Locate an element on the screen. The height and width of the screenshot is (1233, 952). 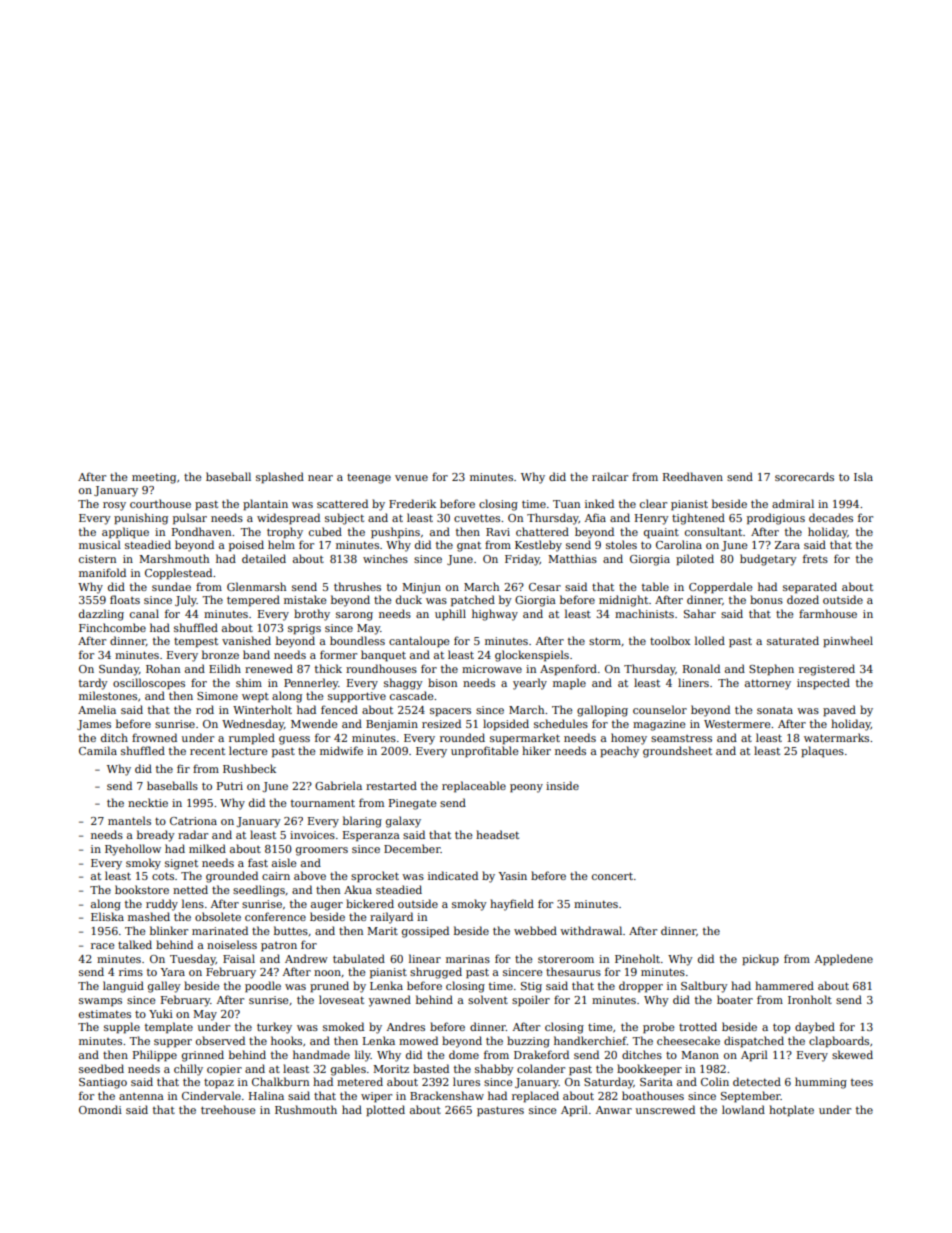
fir is located at coordinates (183, 768).
